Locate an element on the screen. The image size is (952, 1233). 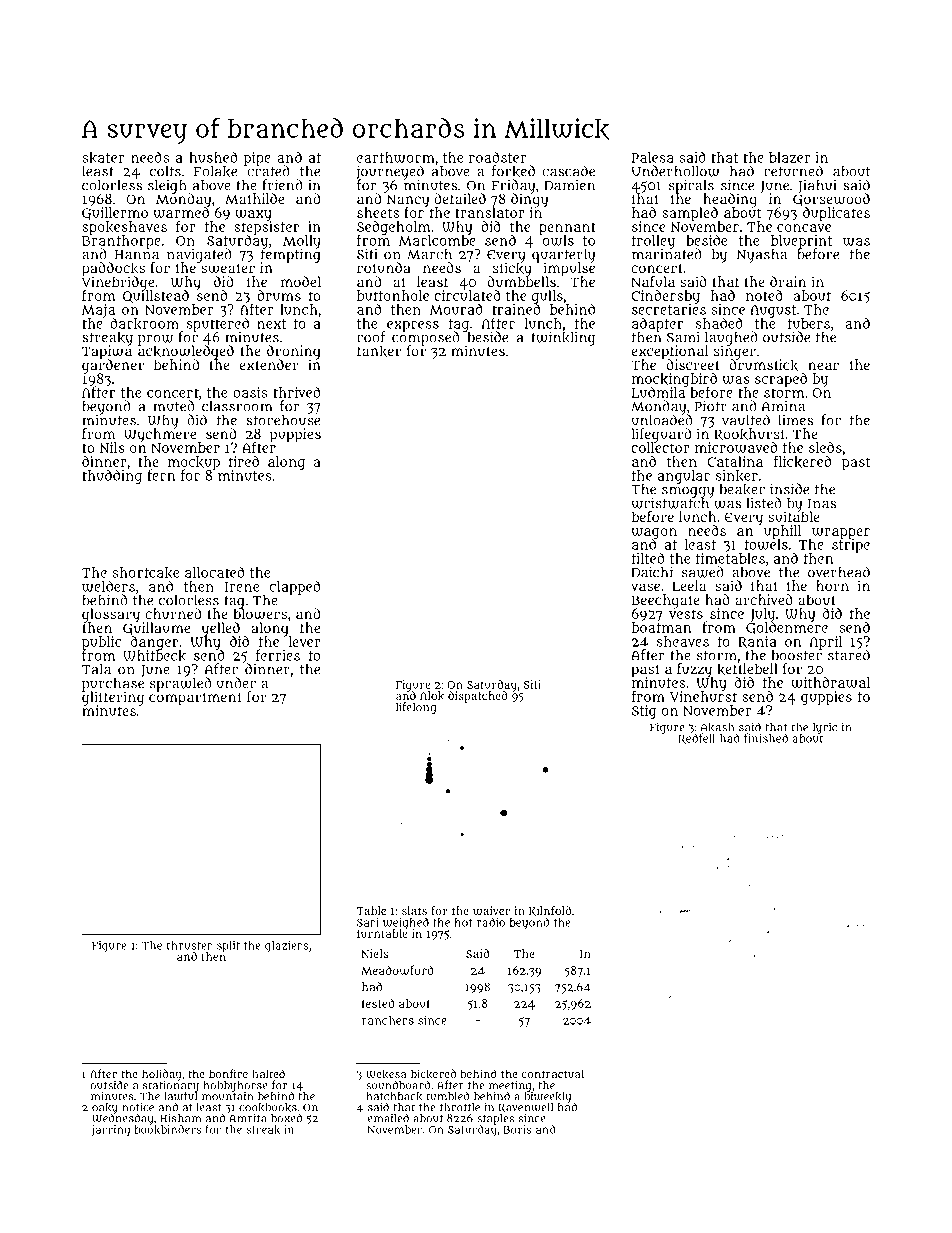
puppies is located at coordinates (295, 435).
